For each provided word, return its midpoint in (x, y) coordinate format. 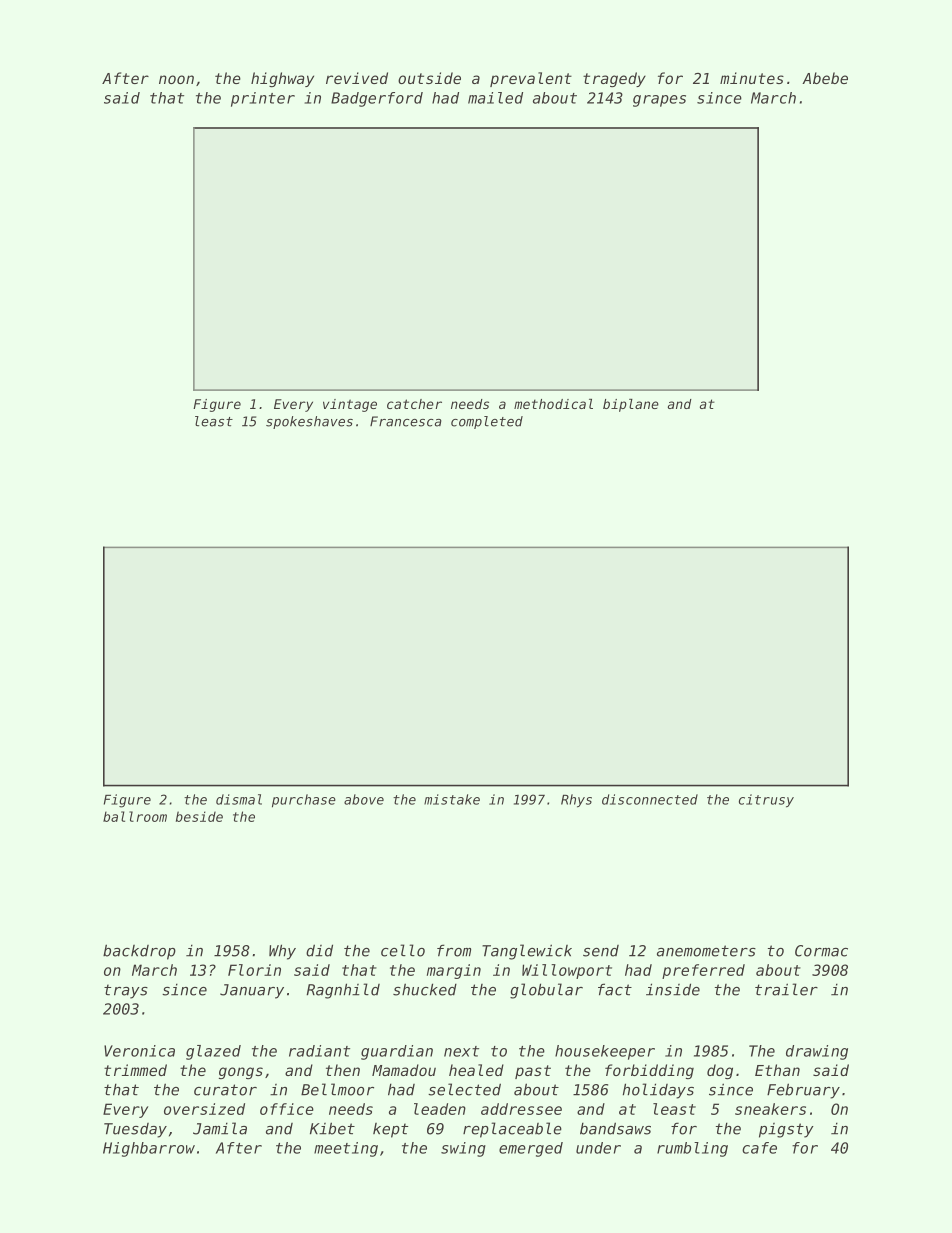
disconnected (650, 799)
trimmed (135, 1070)
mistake (452, 799)
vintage (350, 405)
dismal (239, 799)
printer (263, 99)
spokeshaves (309, 422)
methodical (553, 404)
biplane (631, 405)
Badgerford (377, 99)
